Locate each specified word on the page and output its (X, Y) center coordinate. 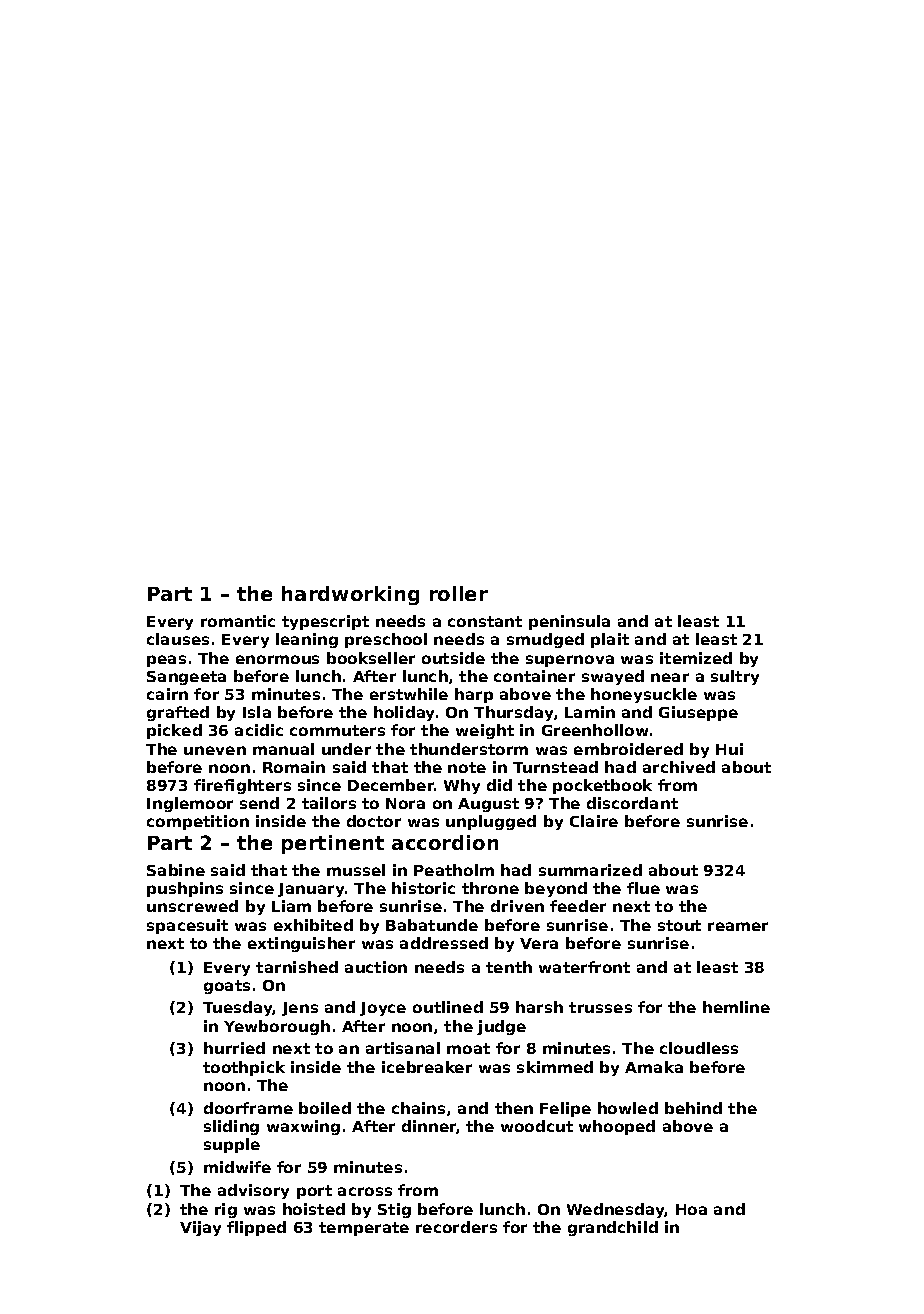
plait (610, 640)
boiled (325, 1108)
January (311, 890)
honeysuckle (644, 695)
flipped (256, 1228)
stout (679, 925)
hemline (736, 1007)
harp (474, 695)
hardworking (350, 595)
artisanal (403, 1048)
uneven (215, 750)
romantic (238, 621)
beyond (556, 889)
